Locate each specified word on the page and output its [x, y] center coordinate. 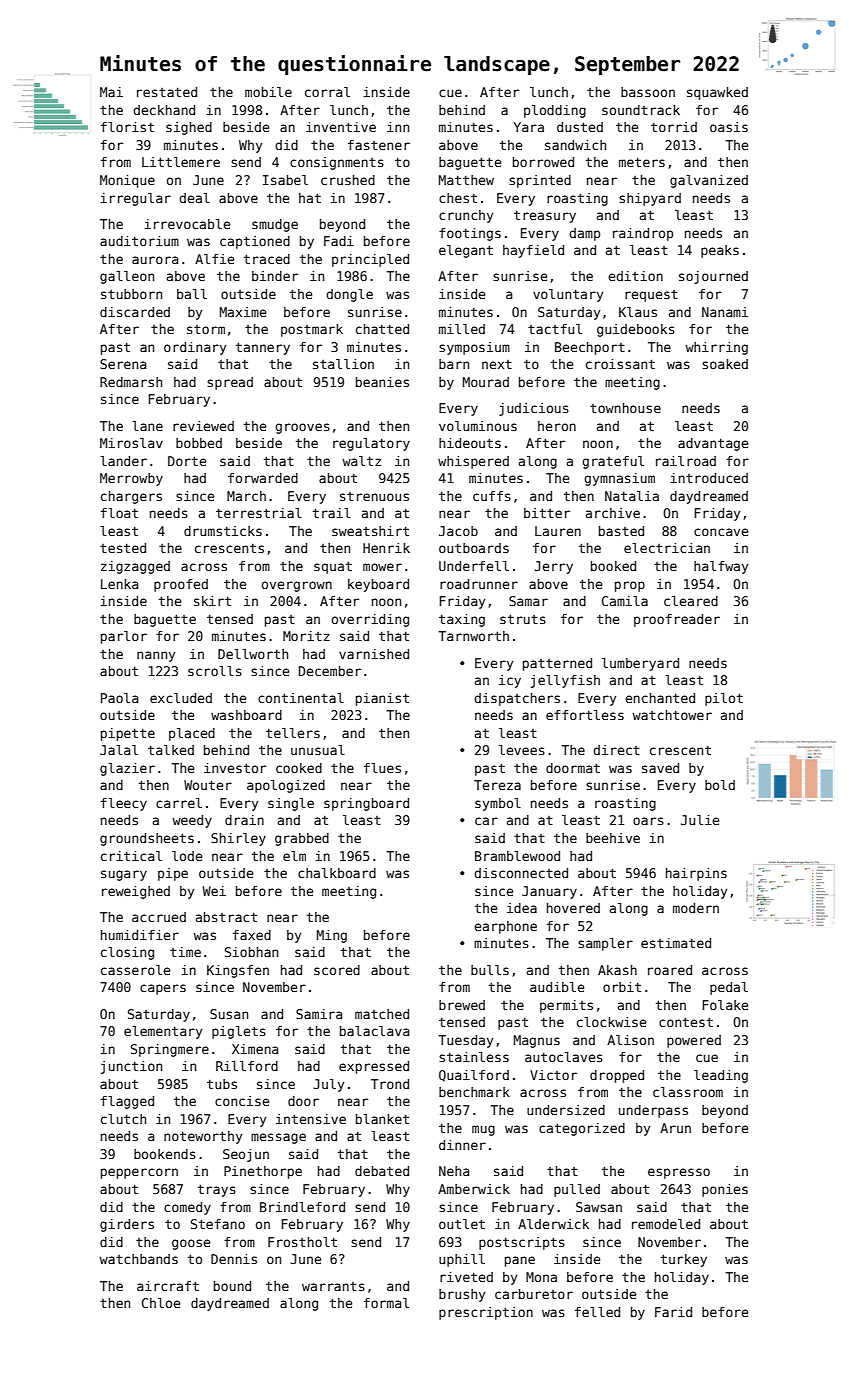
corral [327, 92]
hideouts [470, 443]
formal [386, 1303]
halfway [721, 567]
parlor [124, 637]
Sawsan [599, 1207]
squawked [717, 93]
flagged [127, 1102]
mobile [268, 92]
